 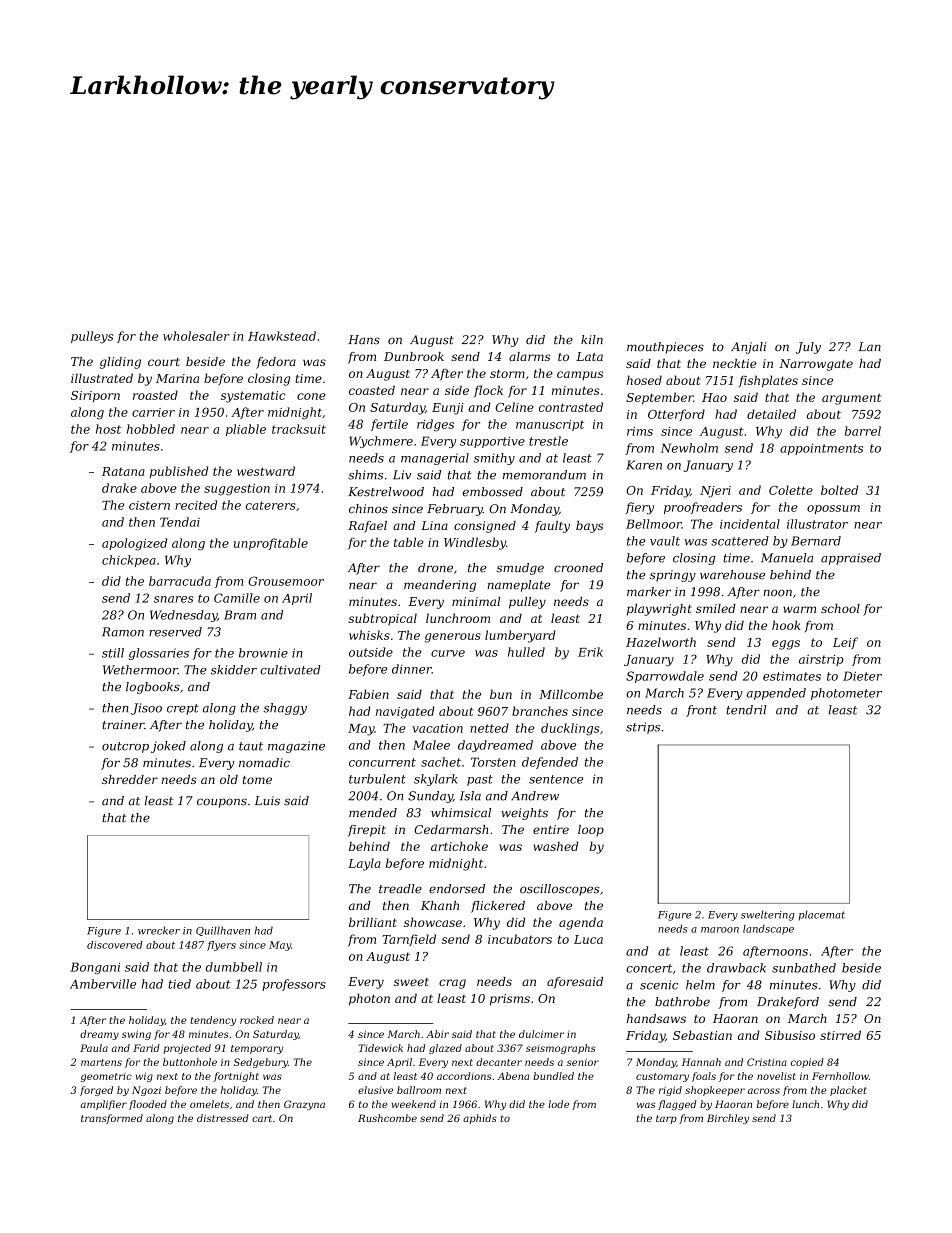 What do you see at coordinates (364, 340) in the page?
I see `Hans` at bounding box center [364, 340].
